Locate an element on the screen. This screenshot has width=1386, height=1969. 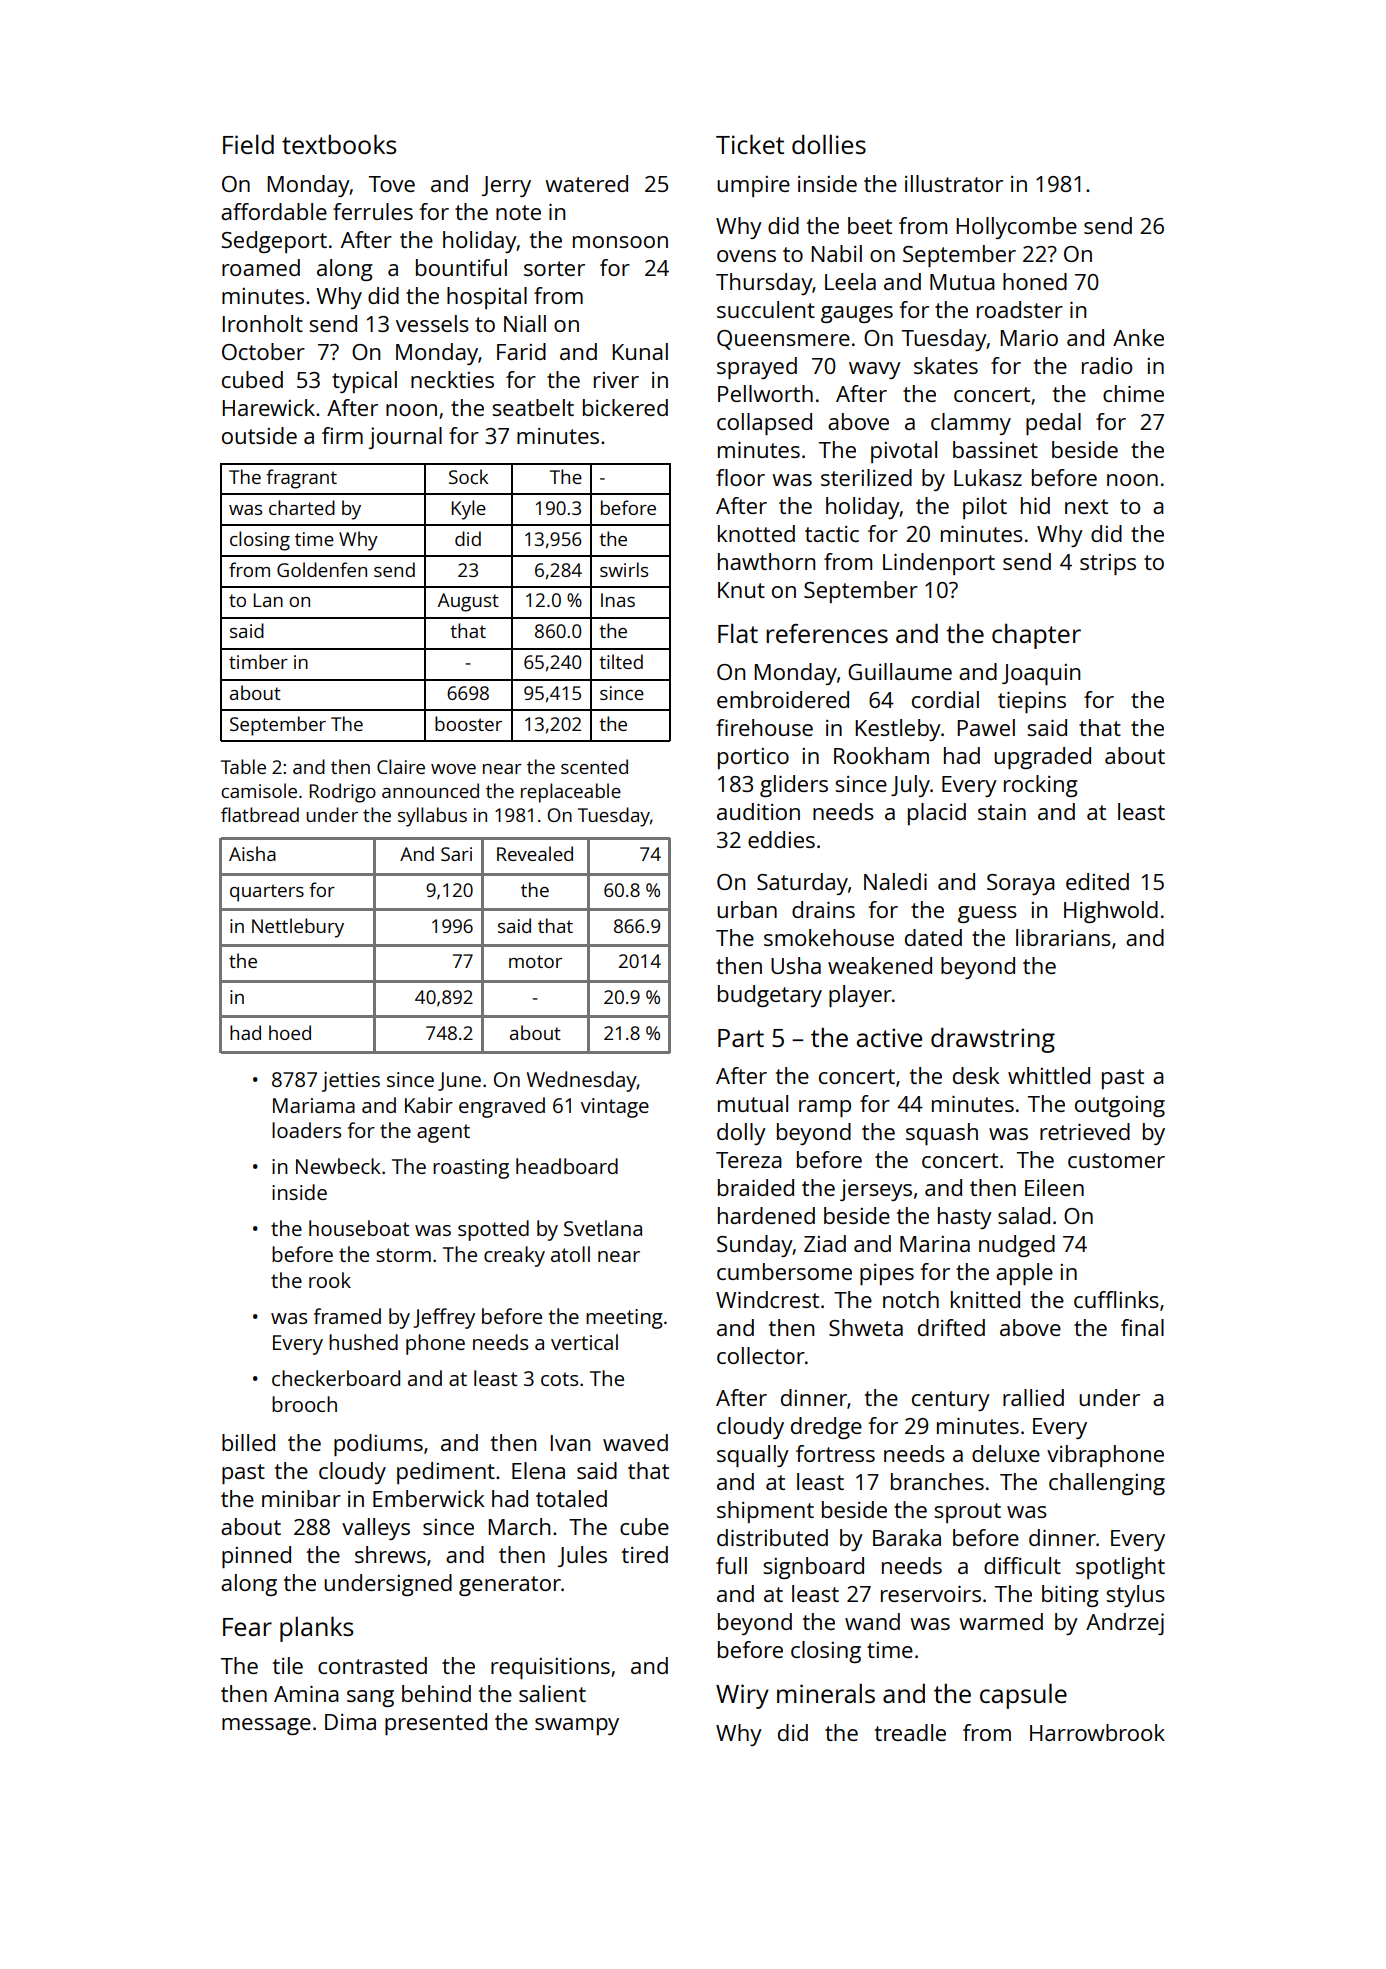
floor is located at coordinates (740, 477).
